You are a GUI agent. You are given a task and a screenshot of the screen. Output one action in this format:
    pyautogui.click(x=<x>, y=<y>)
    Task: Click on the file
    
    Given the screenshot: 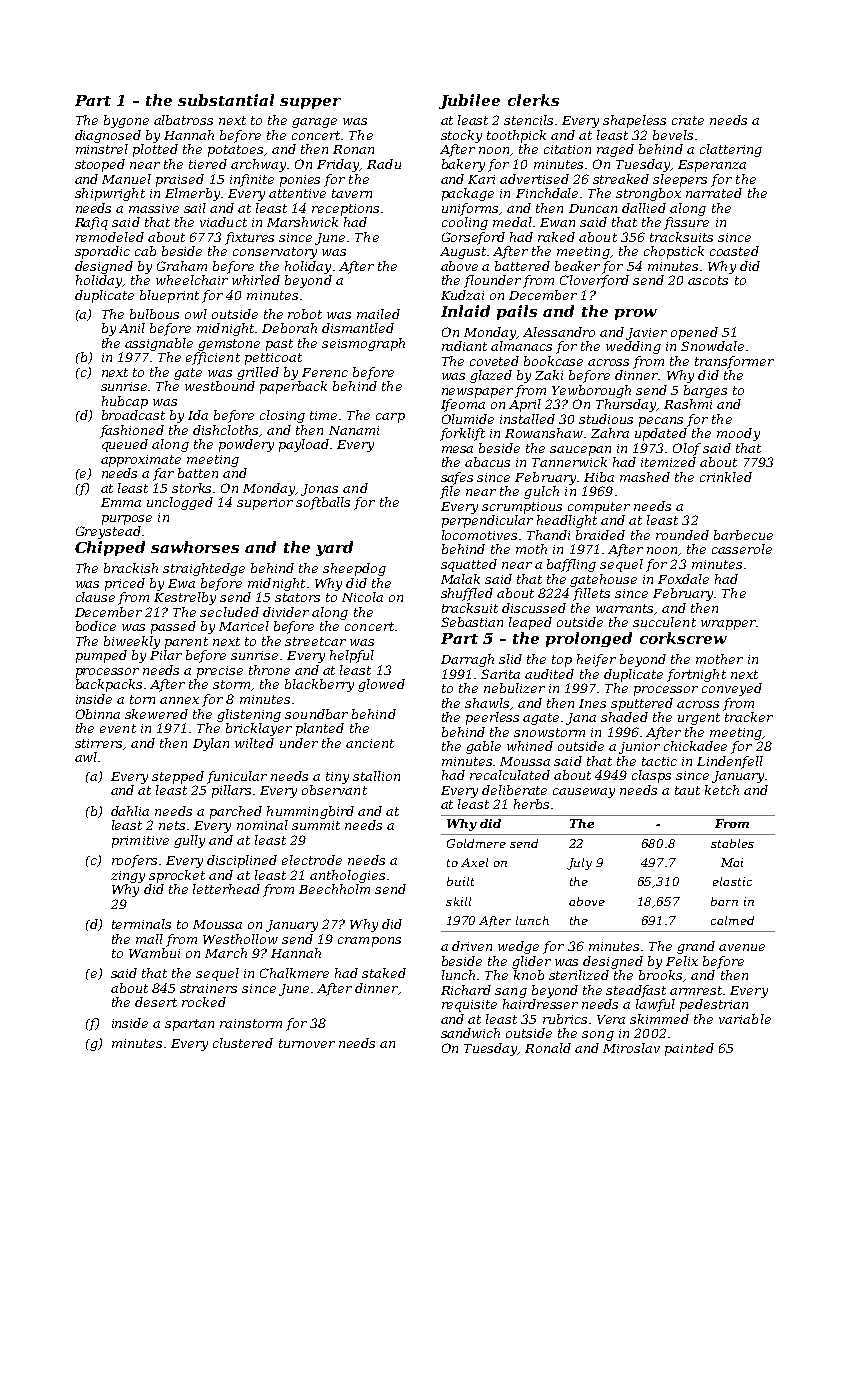 What is the action you would take?
    pyautogui.click(x=450, y=492)
